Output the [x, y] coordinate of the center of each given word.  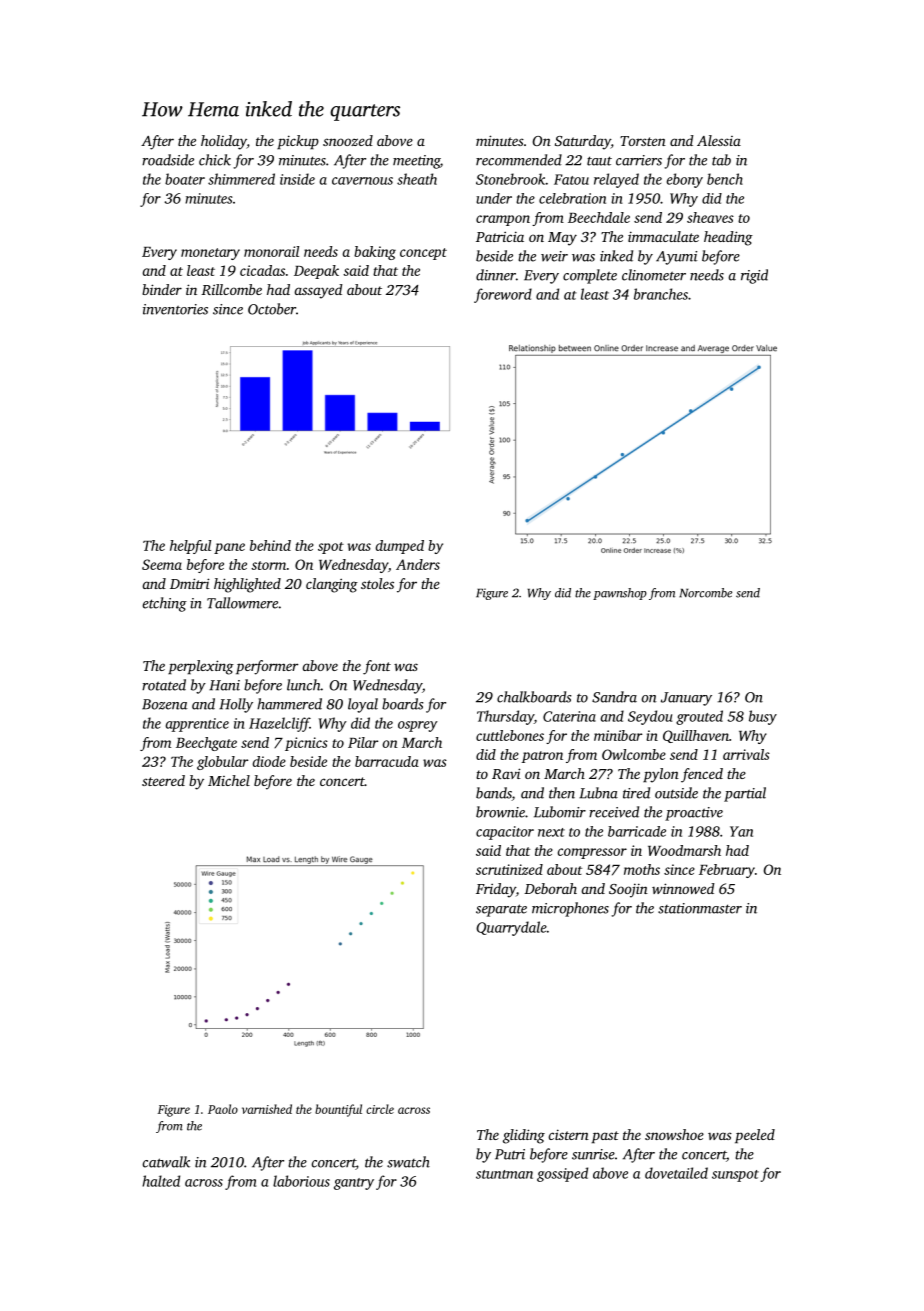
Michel [229, 780]
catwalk [166, 1162]
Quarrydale [511, 928]
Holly [236, 705]
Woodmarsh [684, 850]
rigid [754, 276]
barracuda [387, 761]
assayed [319, 291]
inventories [175, 309]
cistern [569, 1134]
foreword [503, 295]
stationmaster [700, 908]
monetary [210, 254]
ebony [685, 180]
